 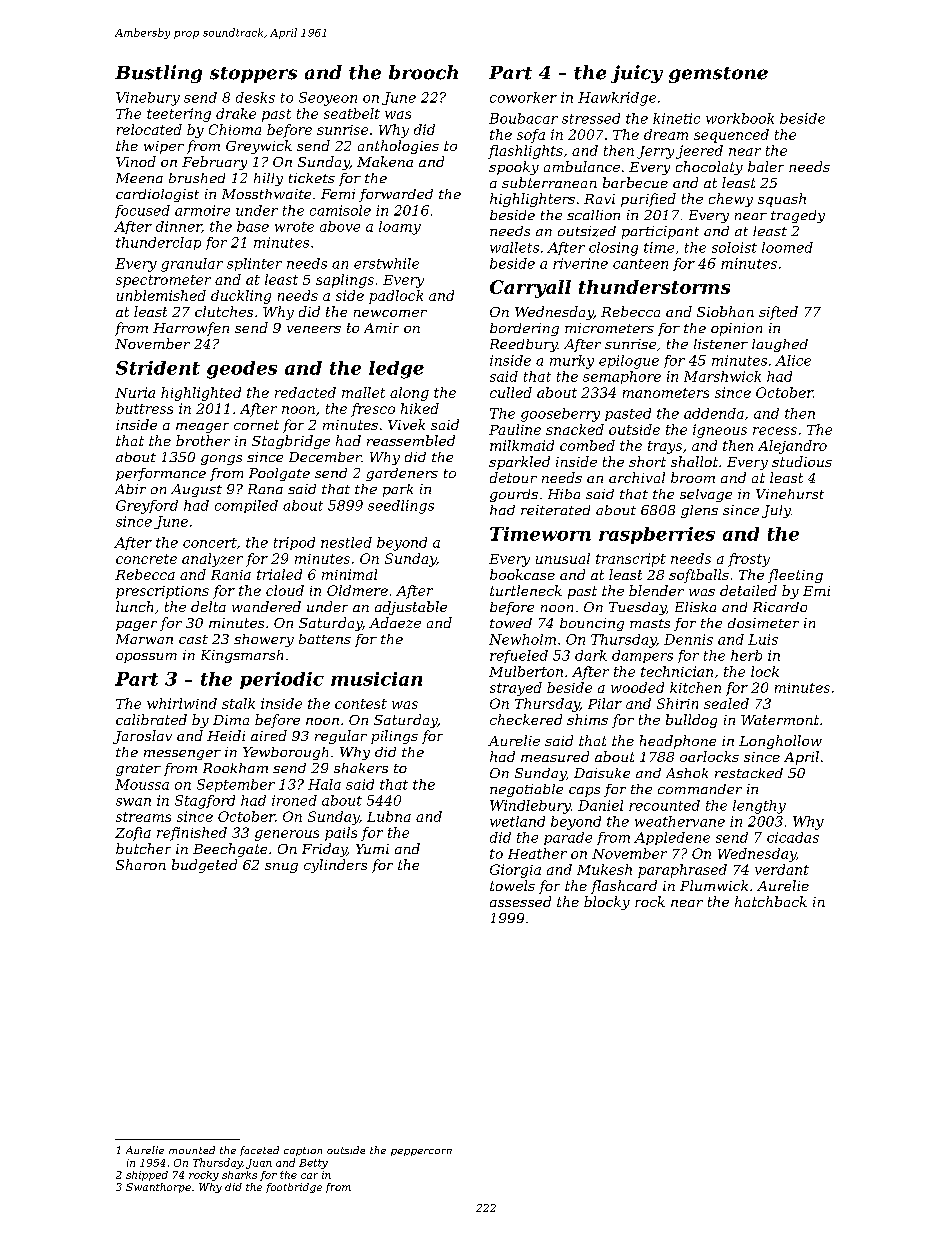 What do you see at coordinates (402, 474) in the screenshot?
I see `gardeners` at bounding box center [402, 474].
